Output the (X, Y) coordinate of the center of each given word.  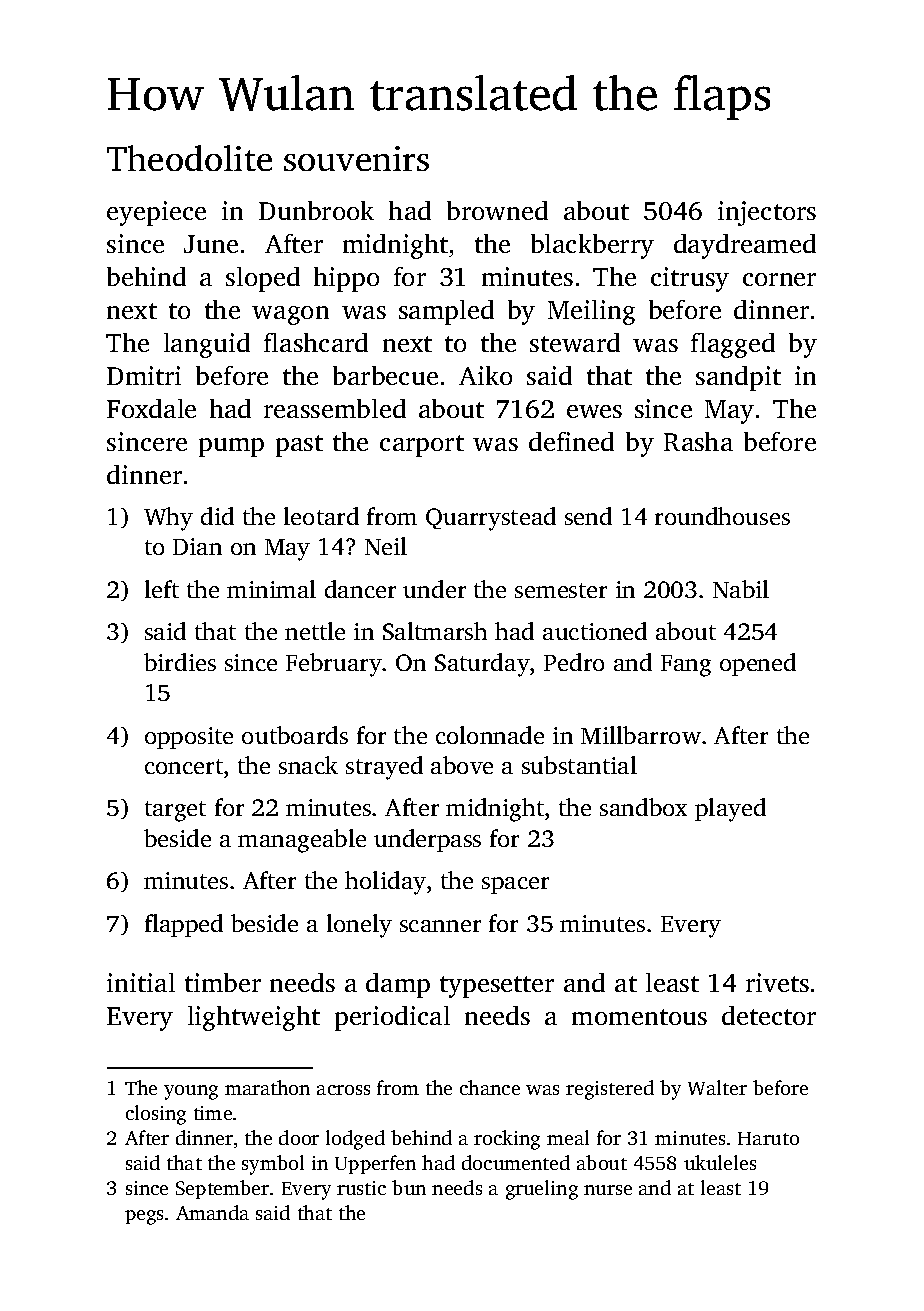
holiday (385, 883)
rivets (777, 982)
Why (168, 519)
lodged (355, 1140)
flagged (733, 345)
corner (779, 279)
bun (409, 1187)
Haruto (768, 1138)
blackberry (592, 246)
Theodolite (189, 158)
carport (422, 446)
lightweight (254, 1018)
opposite (189, 738)
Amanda (212, 1212)
